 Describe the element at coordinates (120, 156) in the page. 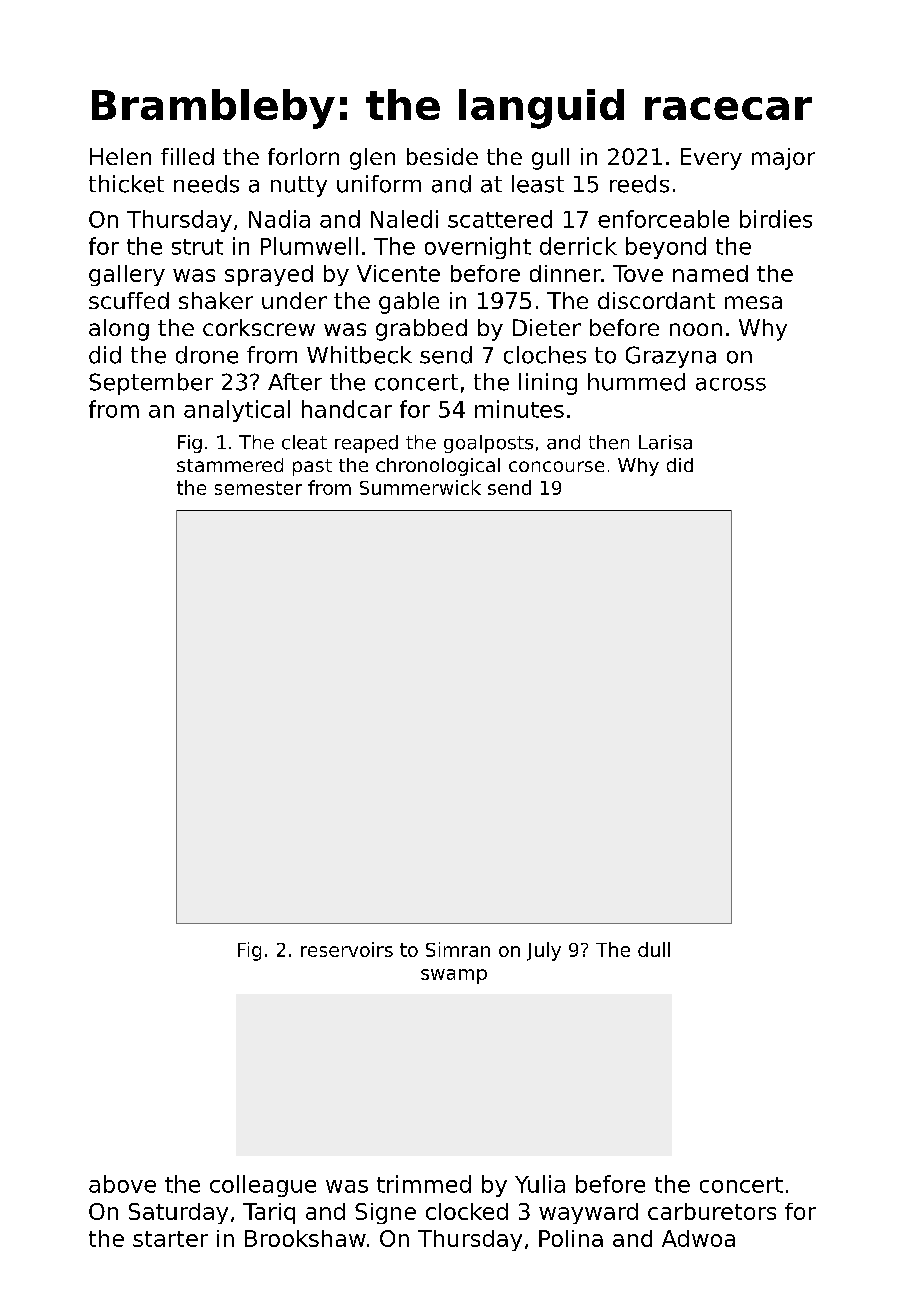

I see `Helen` at that location.
